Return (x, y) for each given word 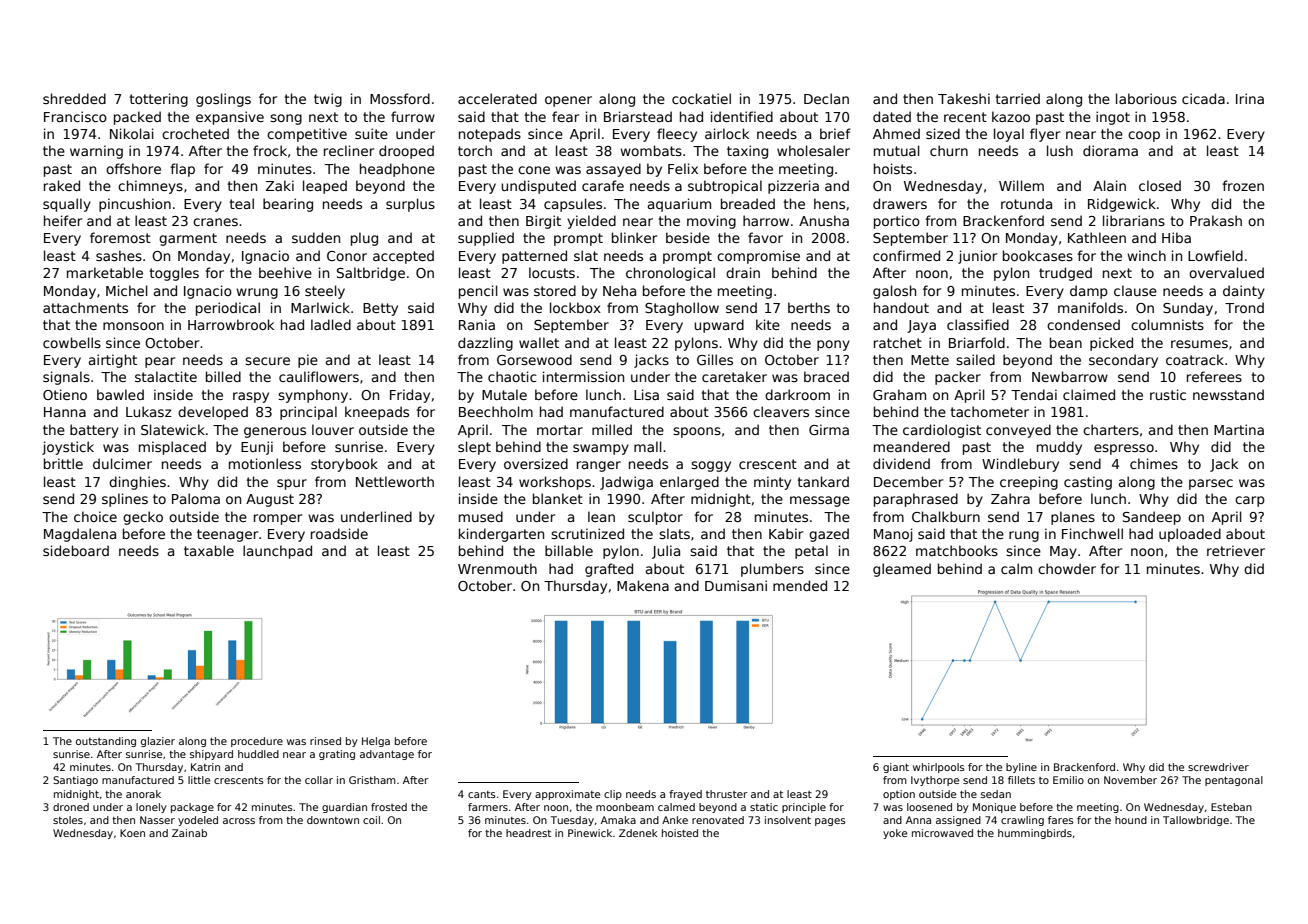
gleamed (902, 570)
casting (1088, 483)
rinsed (325, 741)
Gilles (715, 359)
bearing (288, 205)
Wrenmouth (497, 568)
